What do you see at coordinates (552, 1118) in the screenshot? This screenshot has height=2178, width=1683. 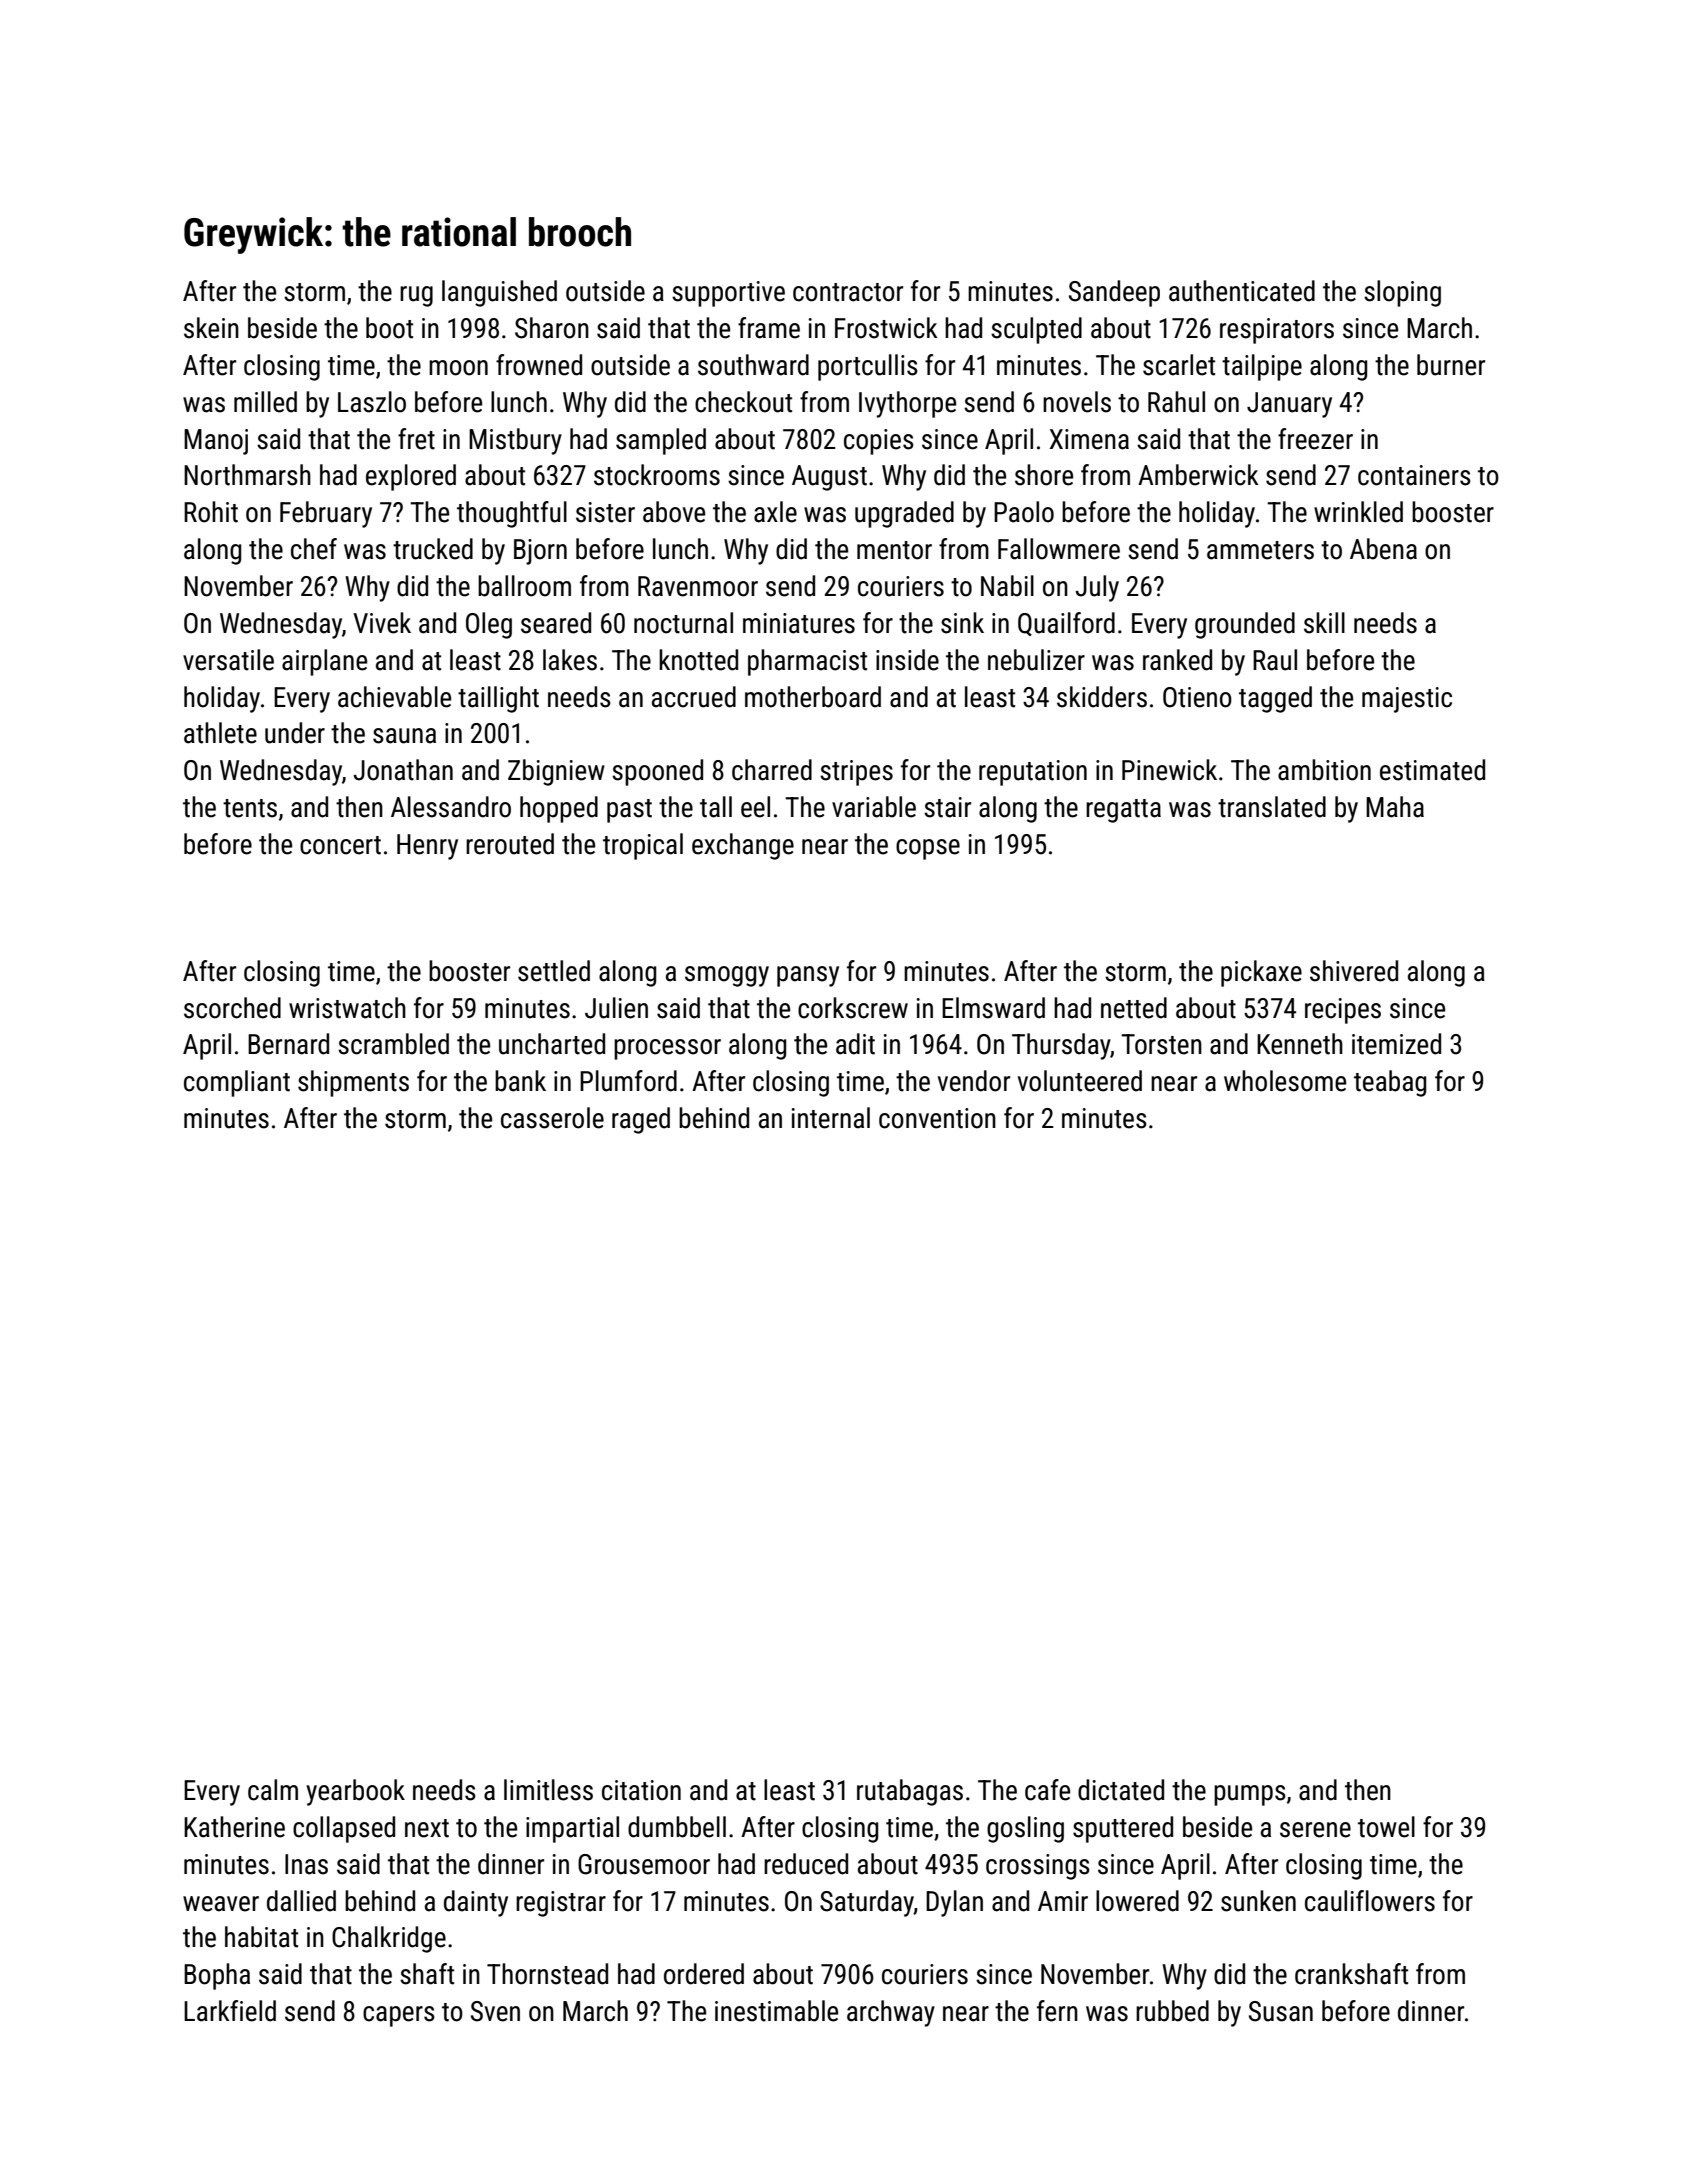 I see `casserole` at bounding box center [552, 1118].
